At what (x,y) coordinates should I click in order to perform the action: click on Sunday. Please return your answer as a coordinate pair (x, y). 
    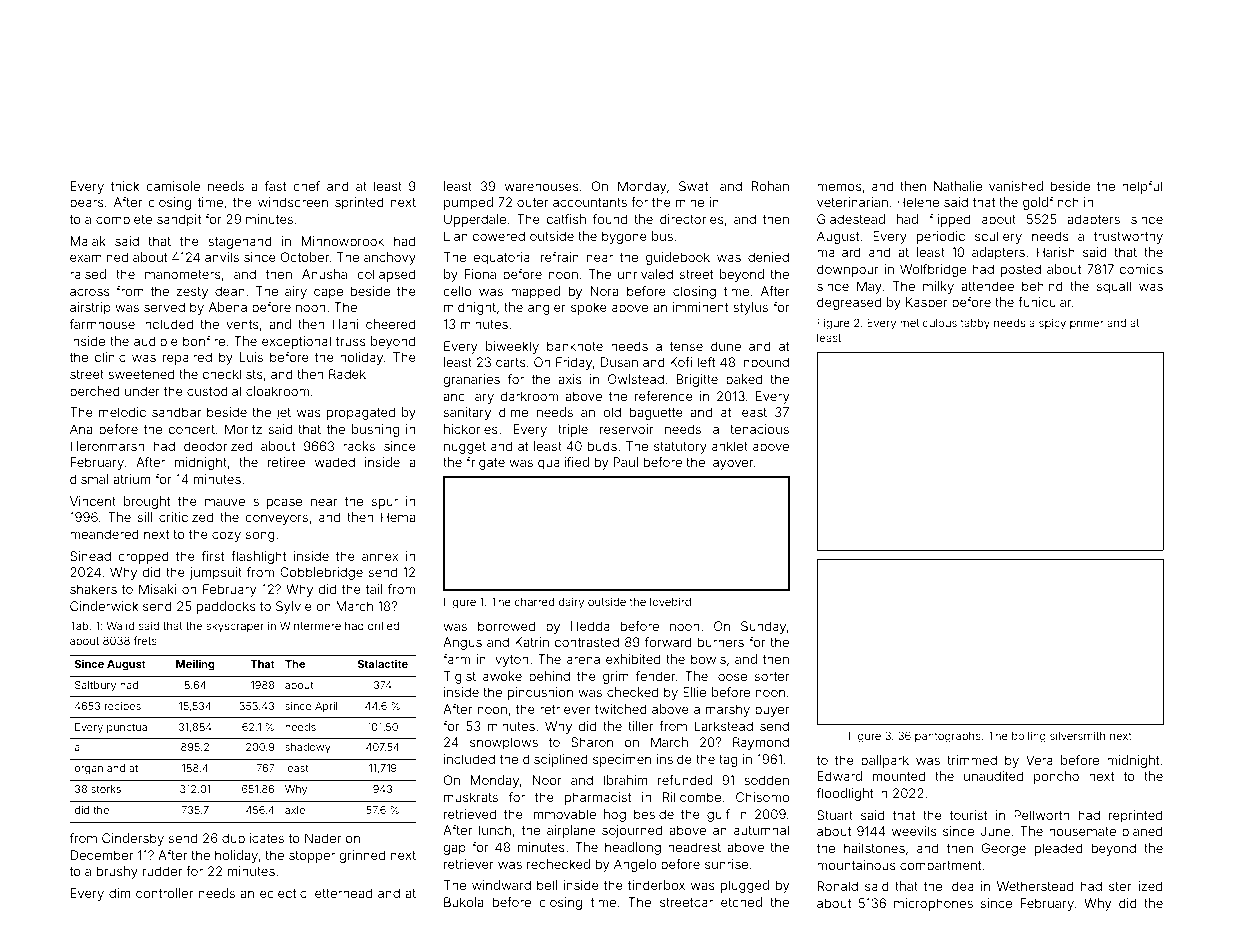
    Looking at the image, I should click on (763, 627).
